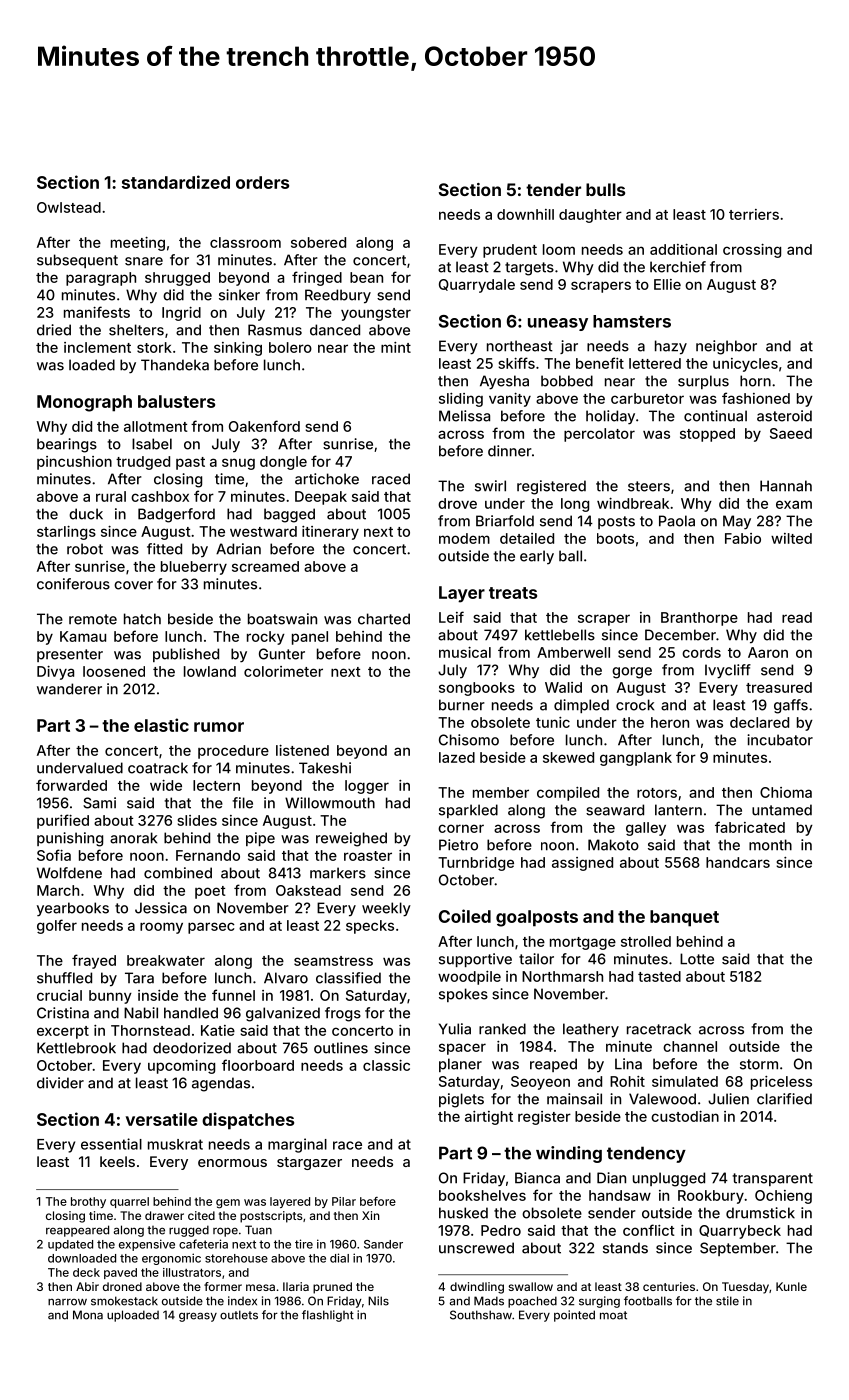 This screenshot has width=849, height=1400. What do you see at coordinates (77, 261) in the screenshot?
I see `subsequent` at bounding box center [77, 261].
